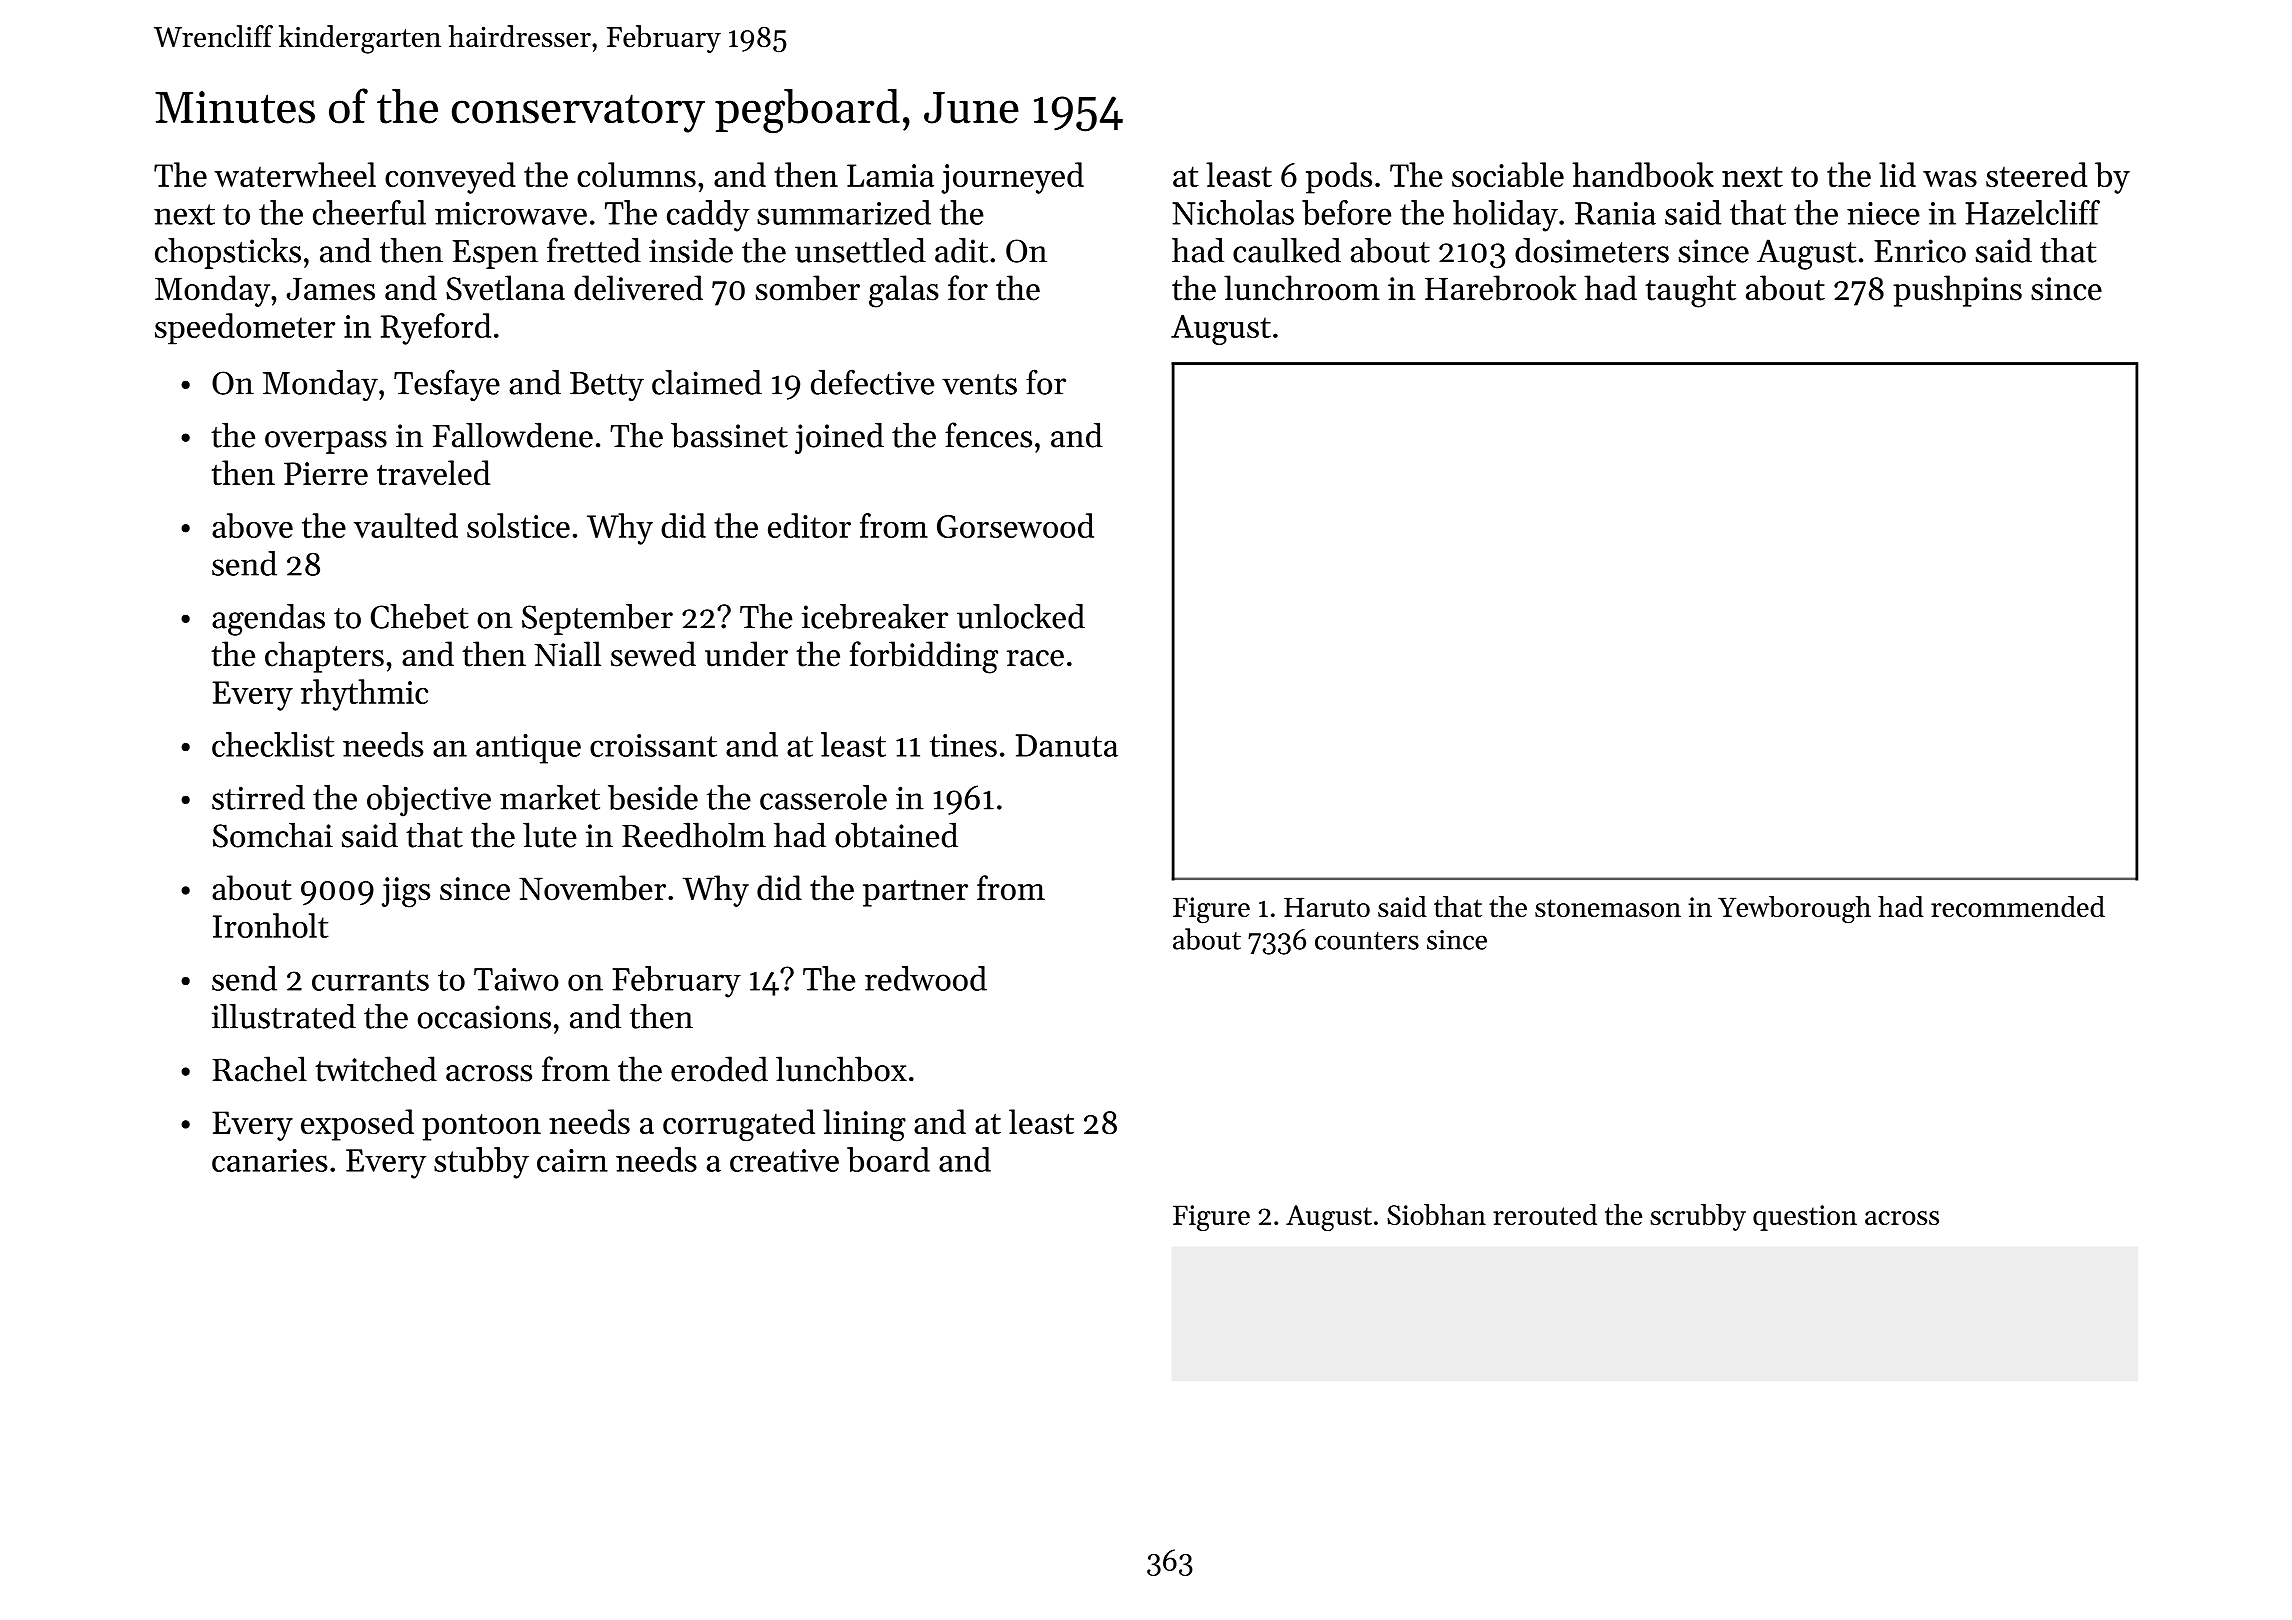 The width and height of the screenshot is (2292, 1620). I want to click on sociable, so click(1508, 174).
